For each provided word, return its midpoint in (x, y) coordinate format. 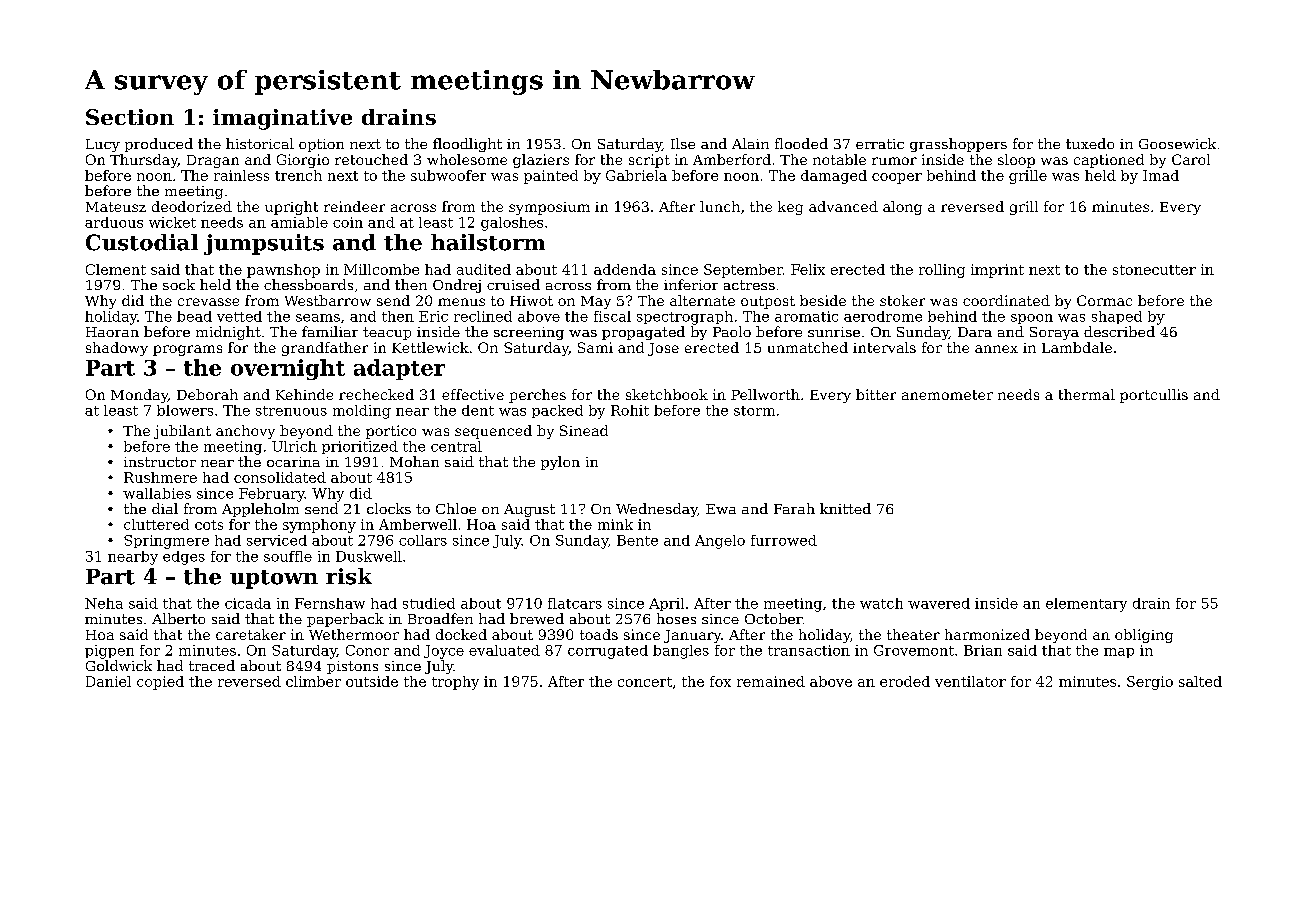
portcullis (1154, 396)
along (902, 208)
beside (823, 300)
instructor (160, 462)
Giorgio (303, 161)
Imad (1161, 175)
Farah (794, 508)
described (1119, 331)
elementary (1086, 605)
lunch (720, 206)
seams (318, 318)
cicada (248, 603)
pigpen (109, 652)
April (666, 604)
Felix (808, 269)
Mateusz (116, 207)
